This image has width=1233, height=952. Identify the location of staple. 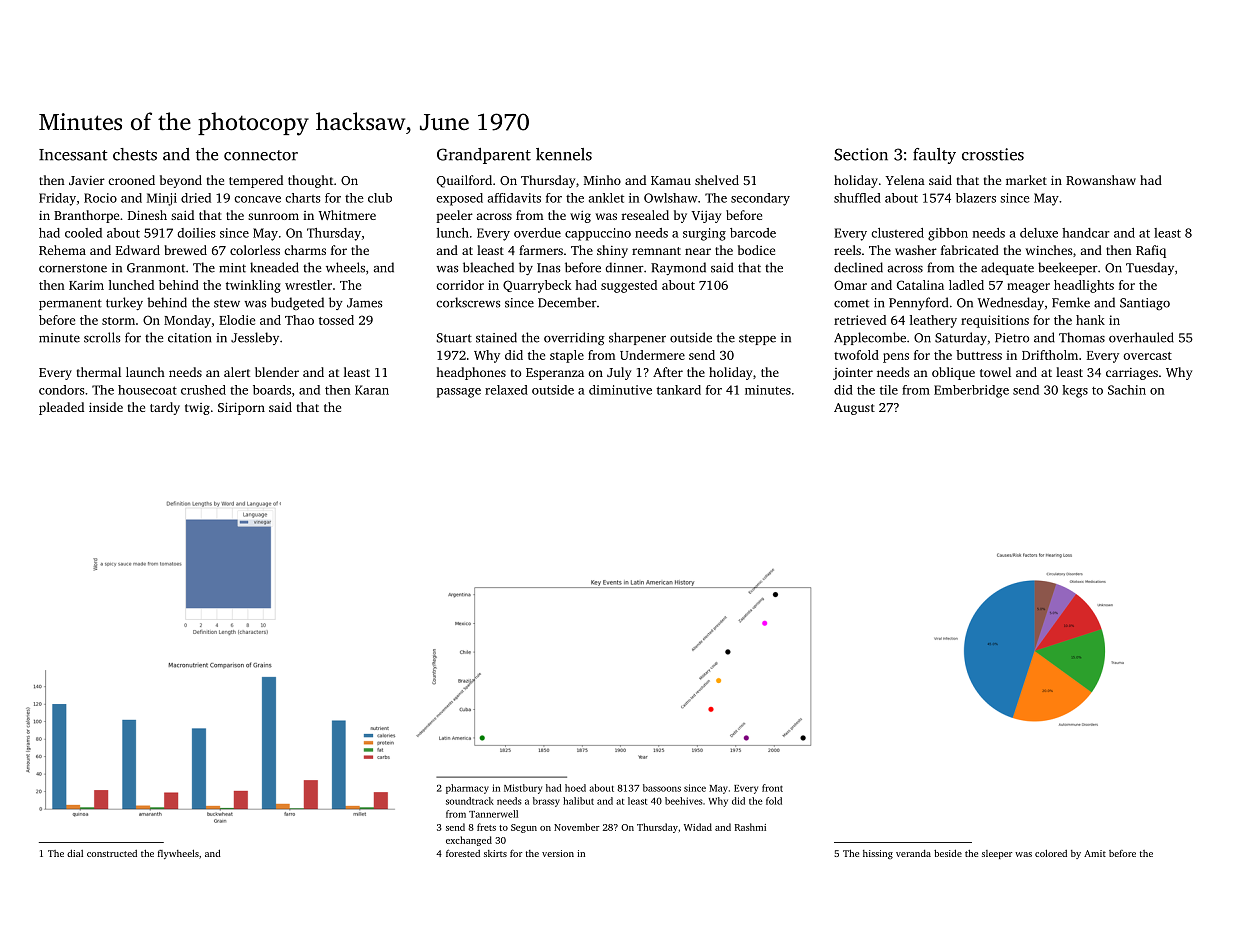
(567, 356).
